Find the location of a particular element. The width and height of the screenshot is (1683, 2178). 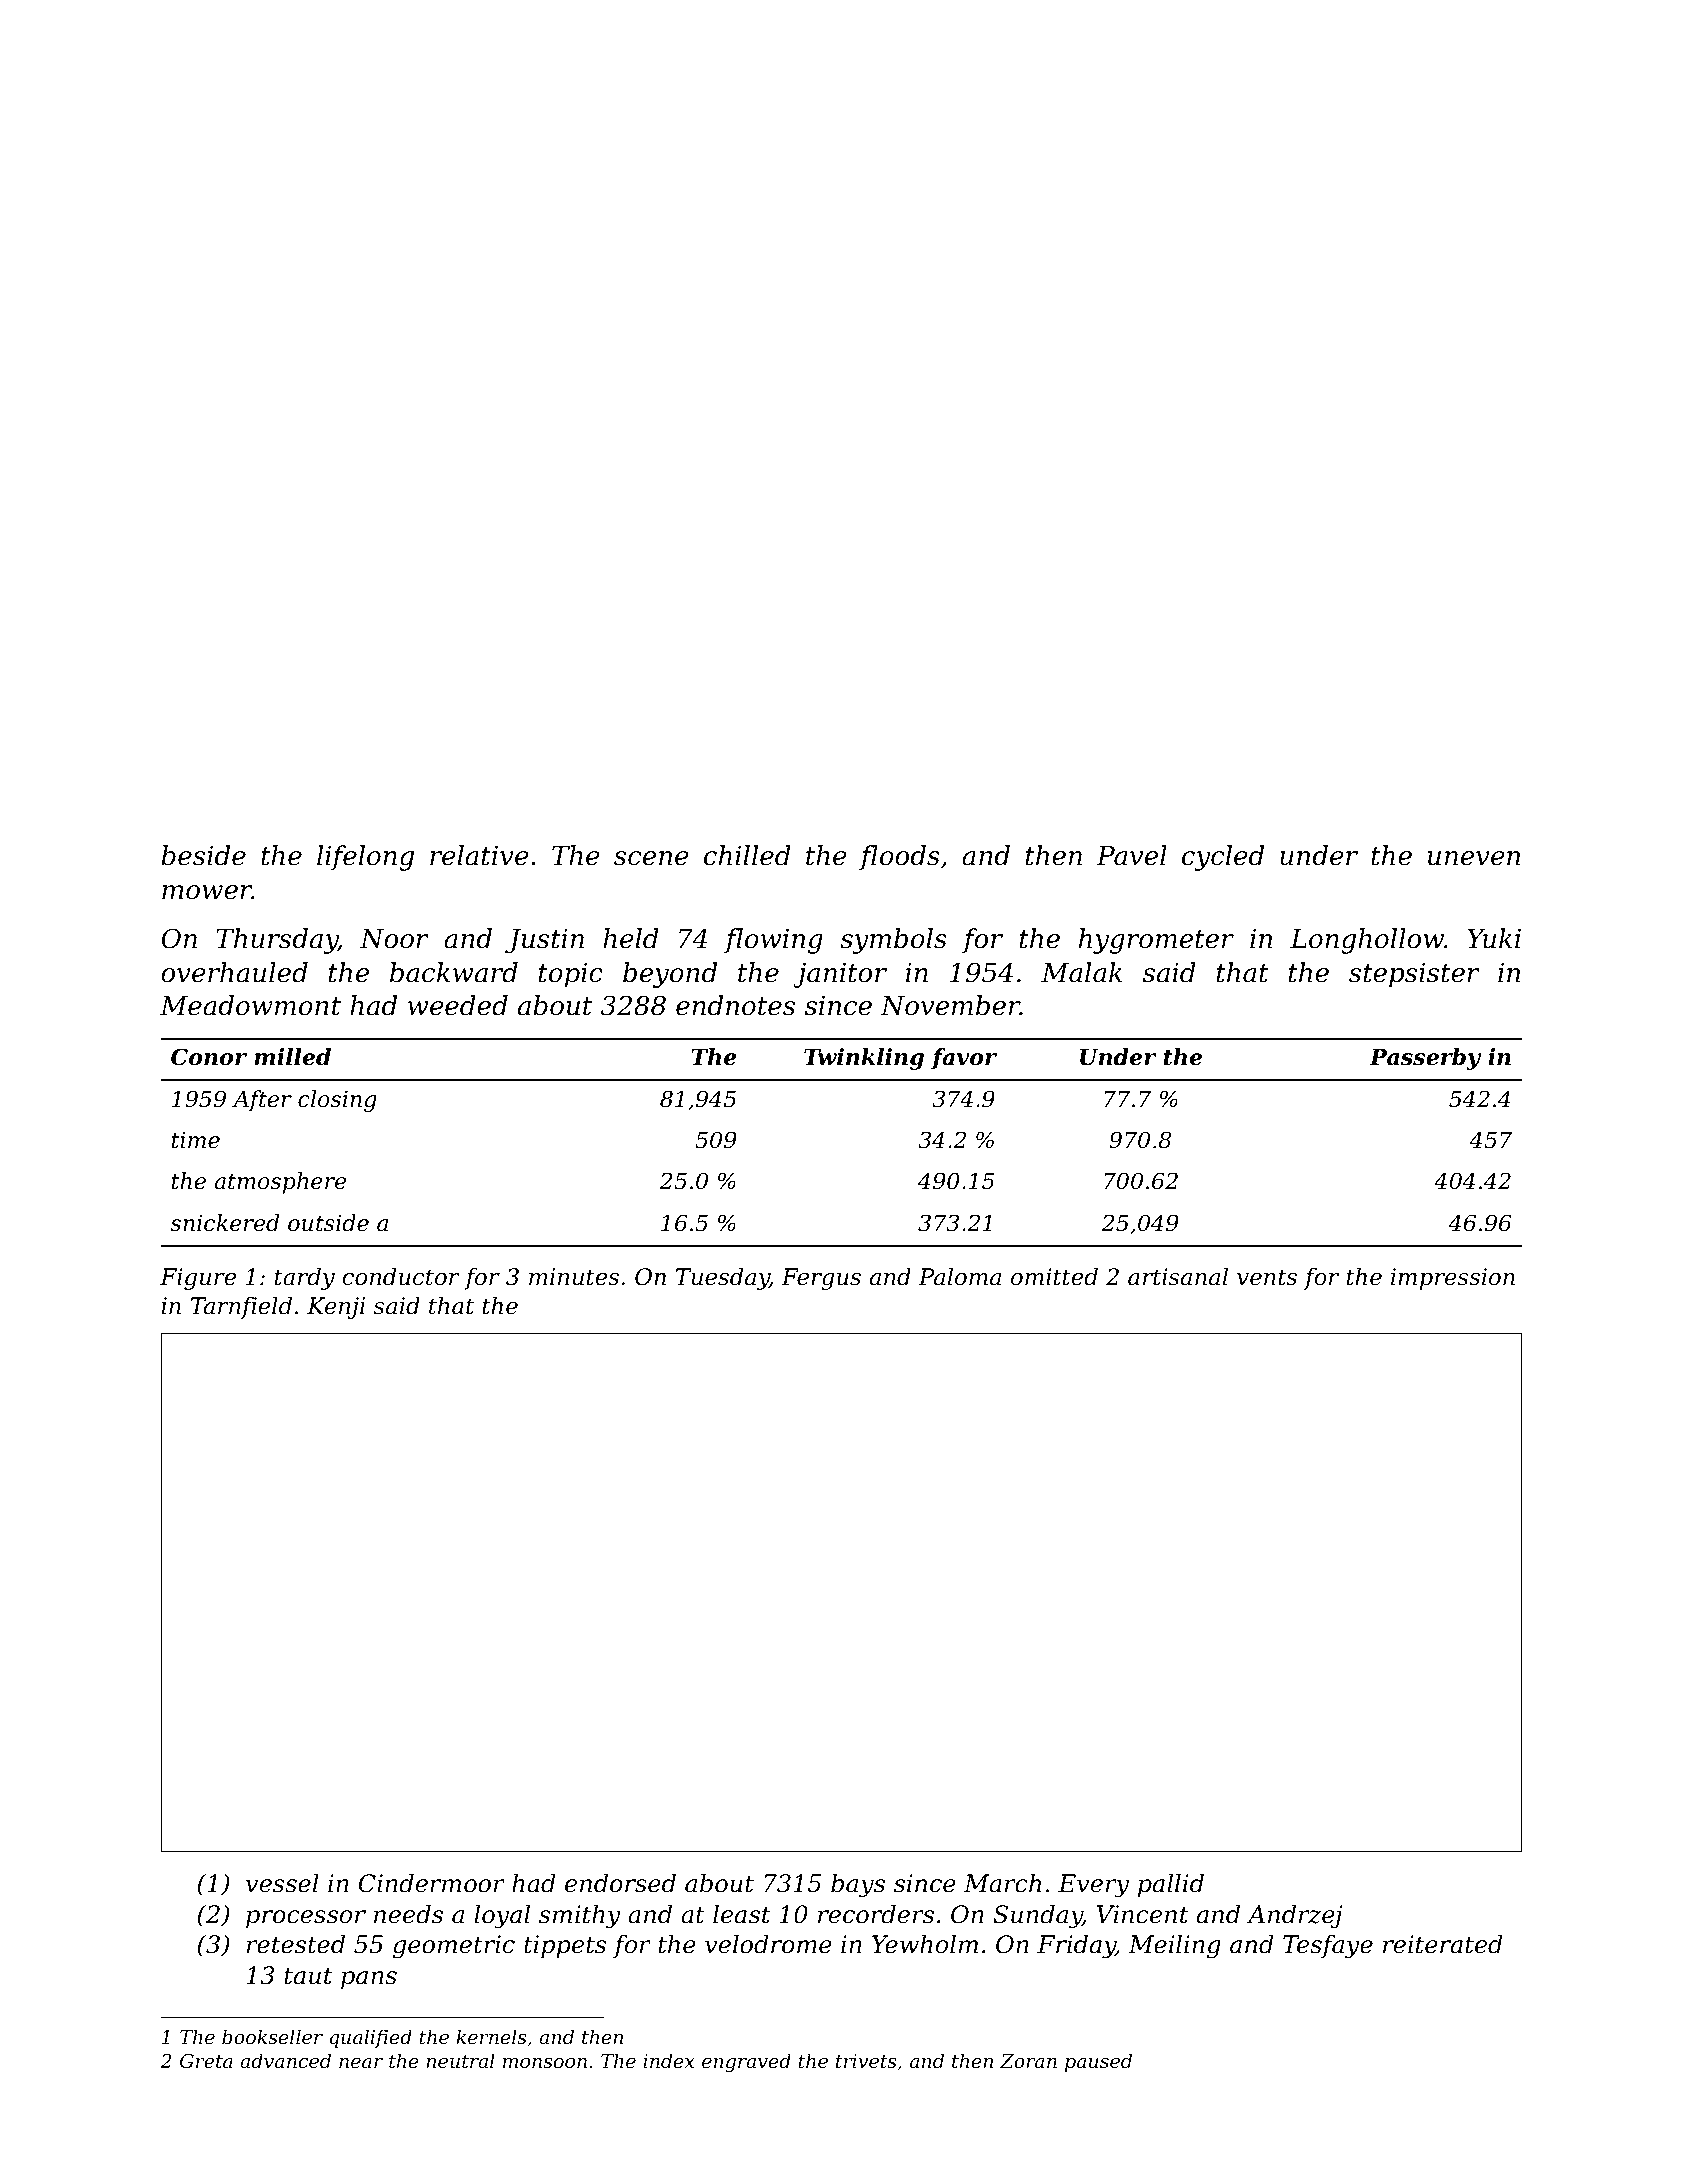

floods is located at coordinates (899, 858).
